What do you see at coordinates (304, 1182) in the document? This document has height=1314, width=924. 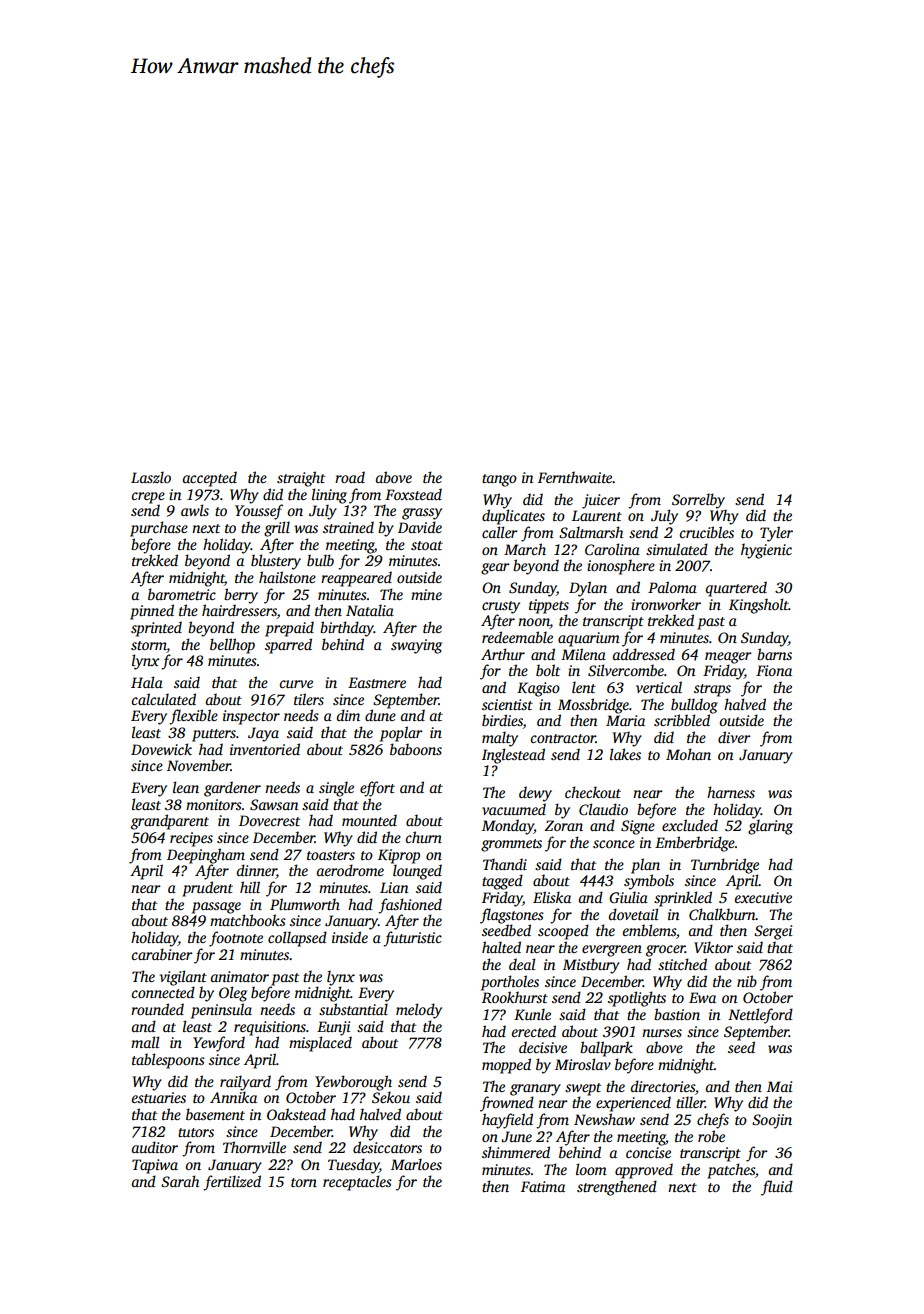 I see `torn` at bounding box center [304, 1182].
